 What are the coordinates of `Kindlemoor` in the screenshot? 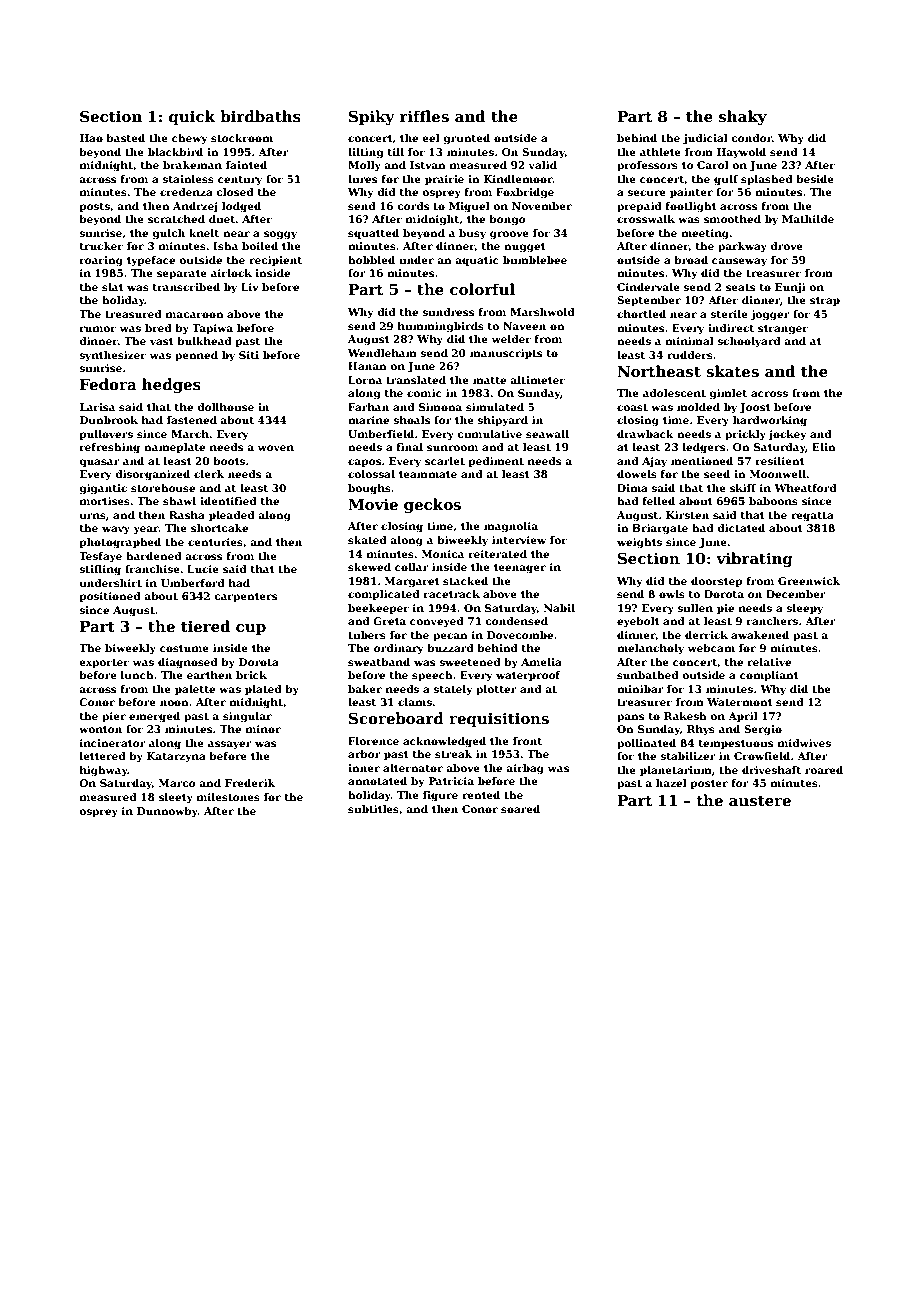 It's located at (518, 179).
